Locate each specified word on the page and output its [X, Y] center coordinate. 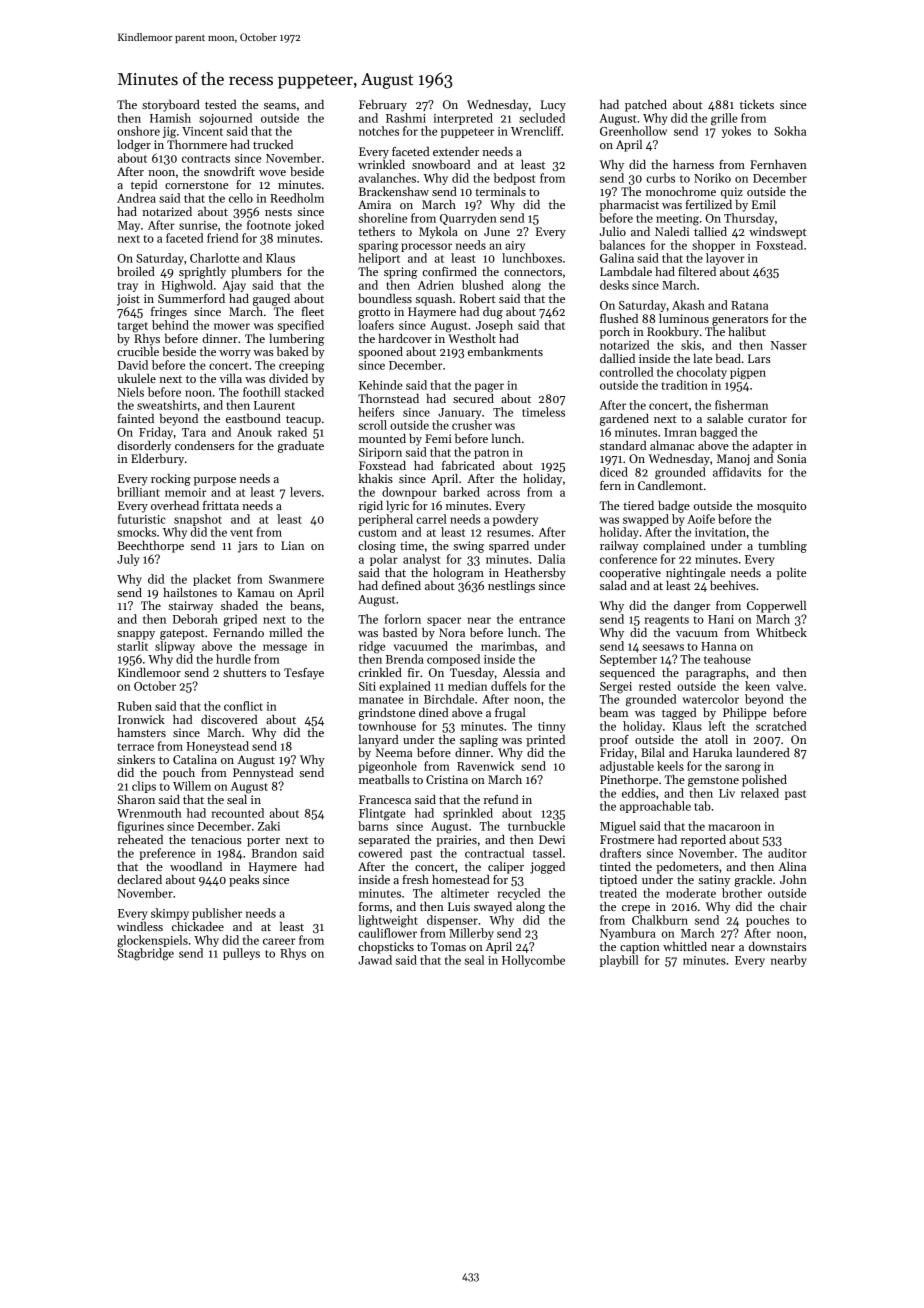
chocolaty [702, 373]
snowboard [441, 164]
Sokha [790, 131]
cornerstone [196, 185]
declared [139, 879]
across [503, 493]
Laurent [274, 405]
